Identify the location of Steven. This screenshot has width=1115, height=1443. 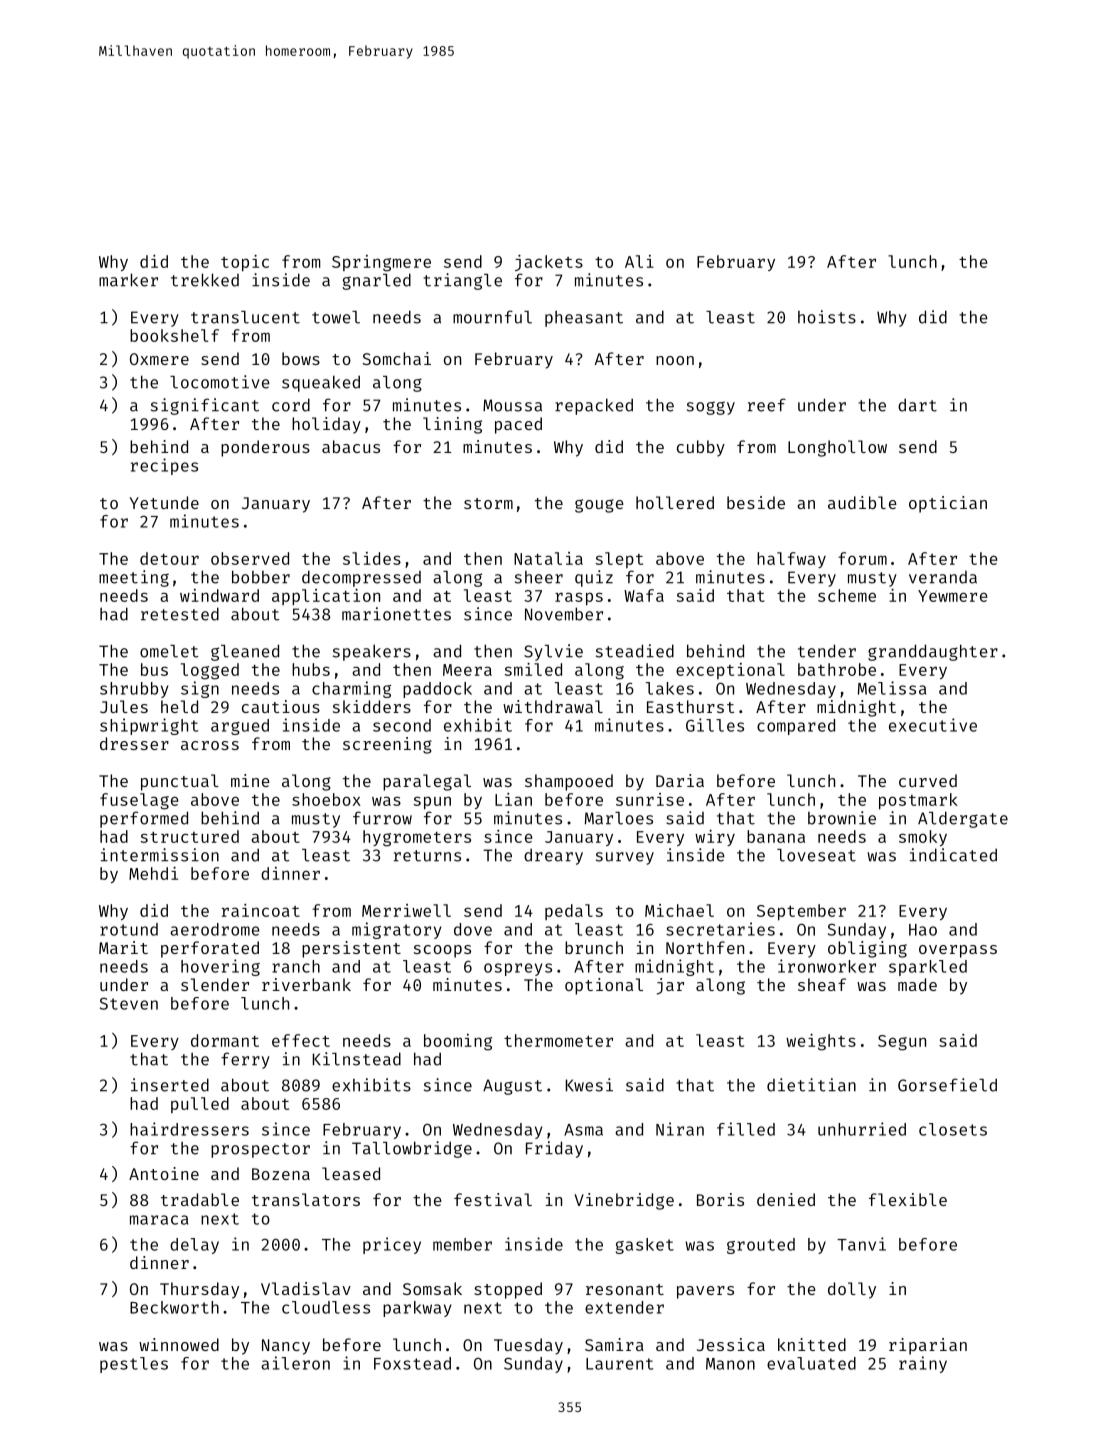
(129, 1003).
